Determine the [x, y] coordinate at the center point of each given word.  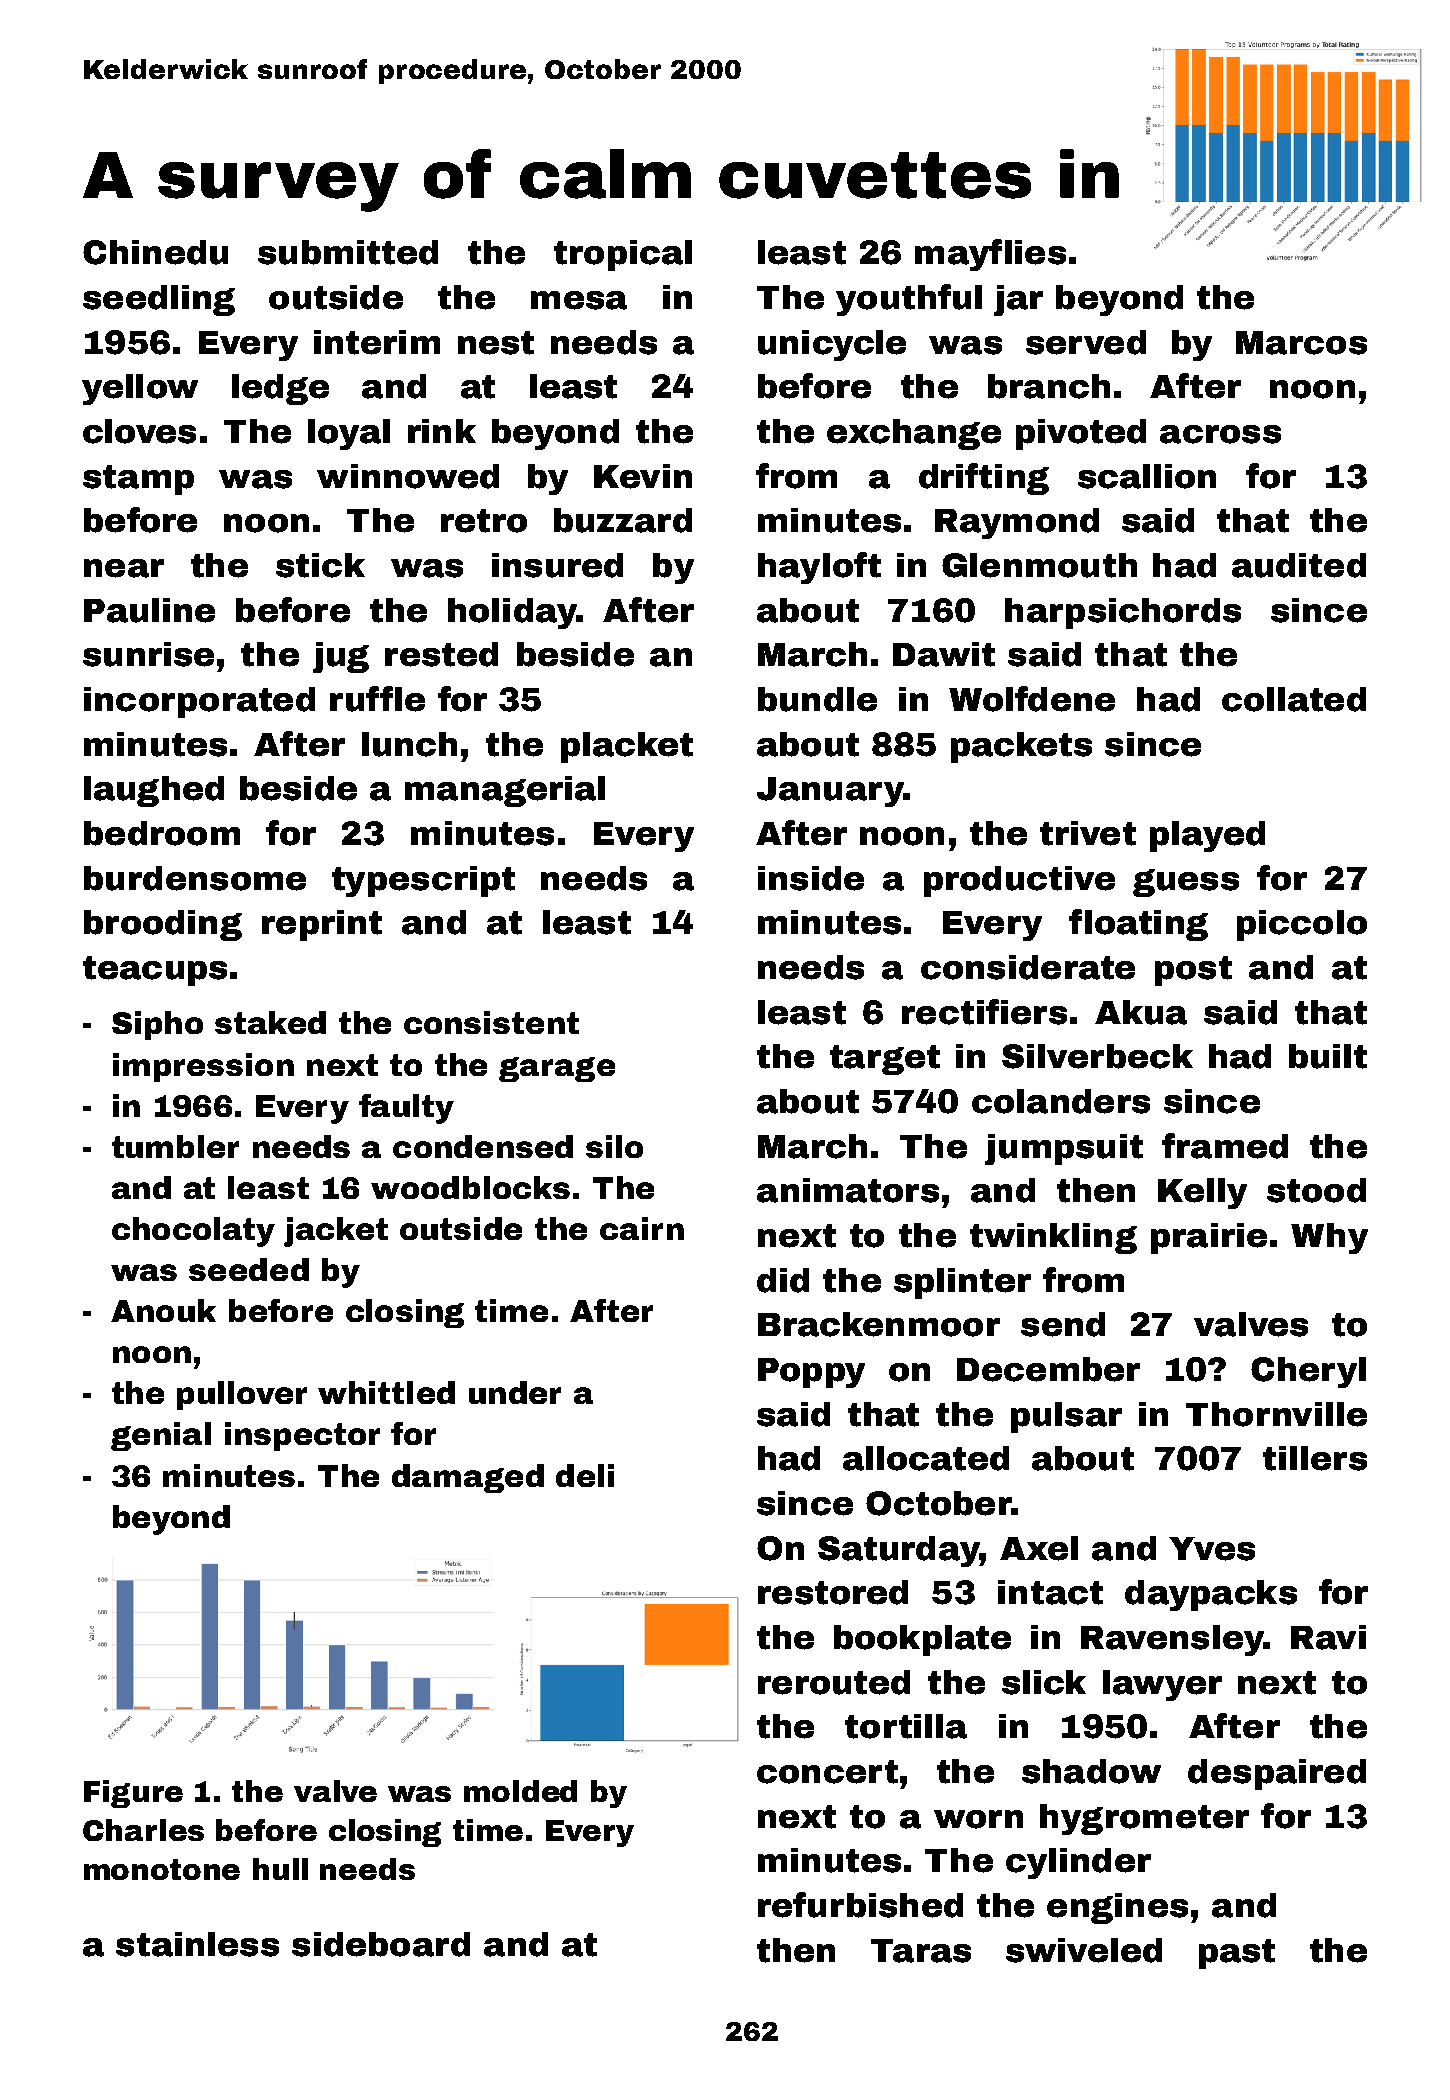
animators [848, 1190]
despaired [1277, 1774]
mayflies [990, 255]
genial [161, 1436]
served [1086, 342]
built [1328, 1056]
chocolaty [193, 1232]
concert [827, 1772]
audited [1299, 565]
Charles [143, 1830]
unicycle [832, 345]
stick [320, 565]
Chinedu [155, 252]
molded [520, 1791]
